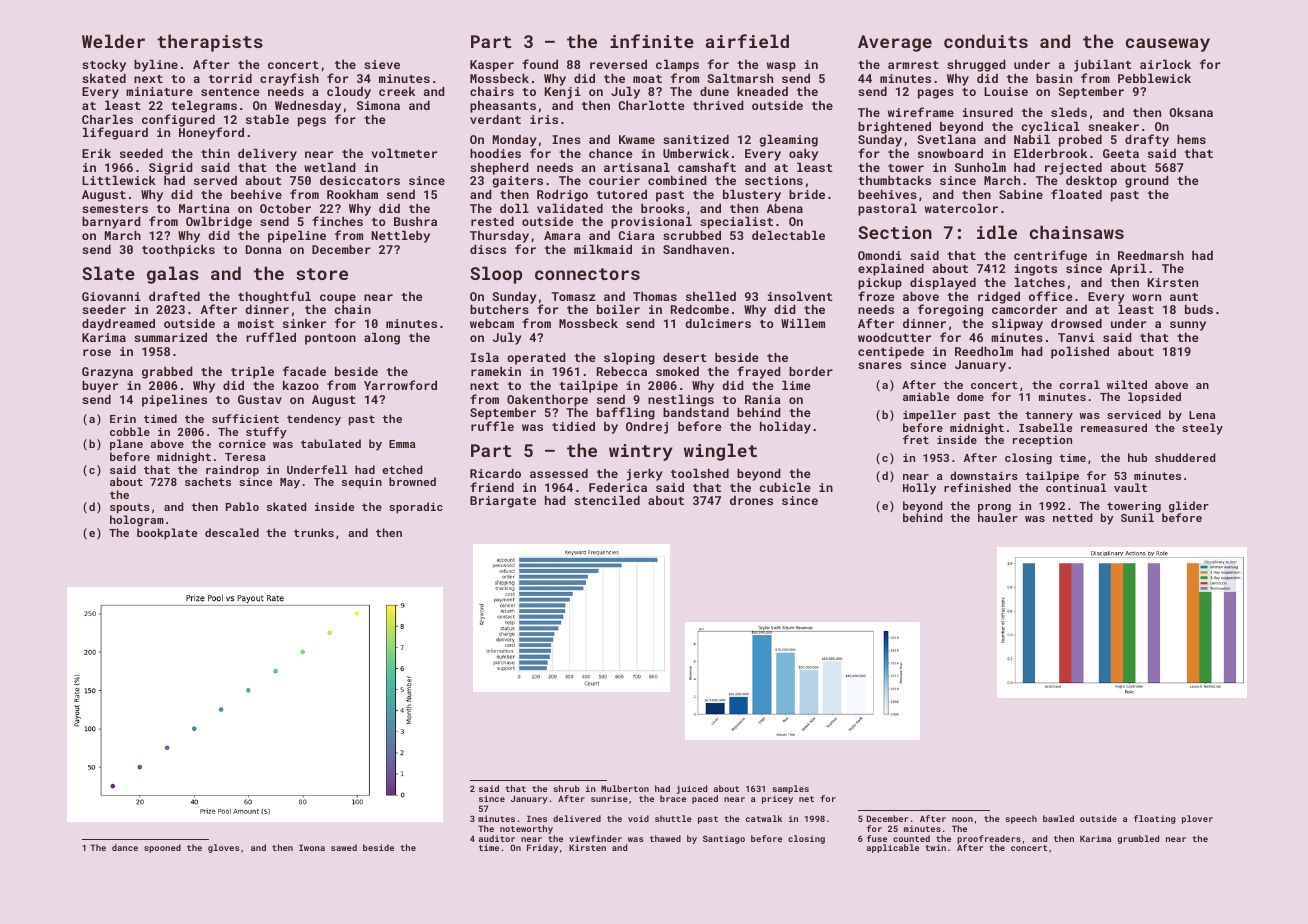  Describe the element at coordinates (100, 386) in the image. I see `buyer` at that location.
